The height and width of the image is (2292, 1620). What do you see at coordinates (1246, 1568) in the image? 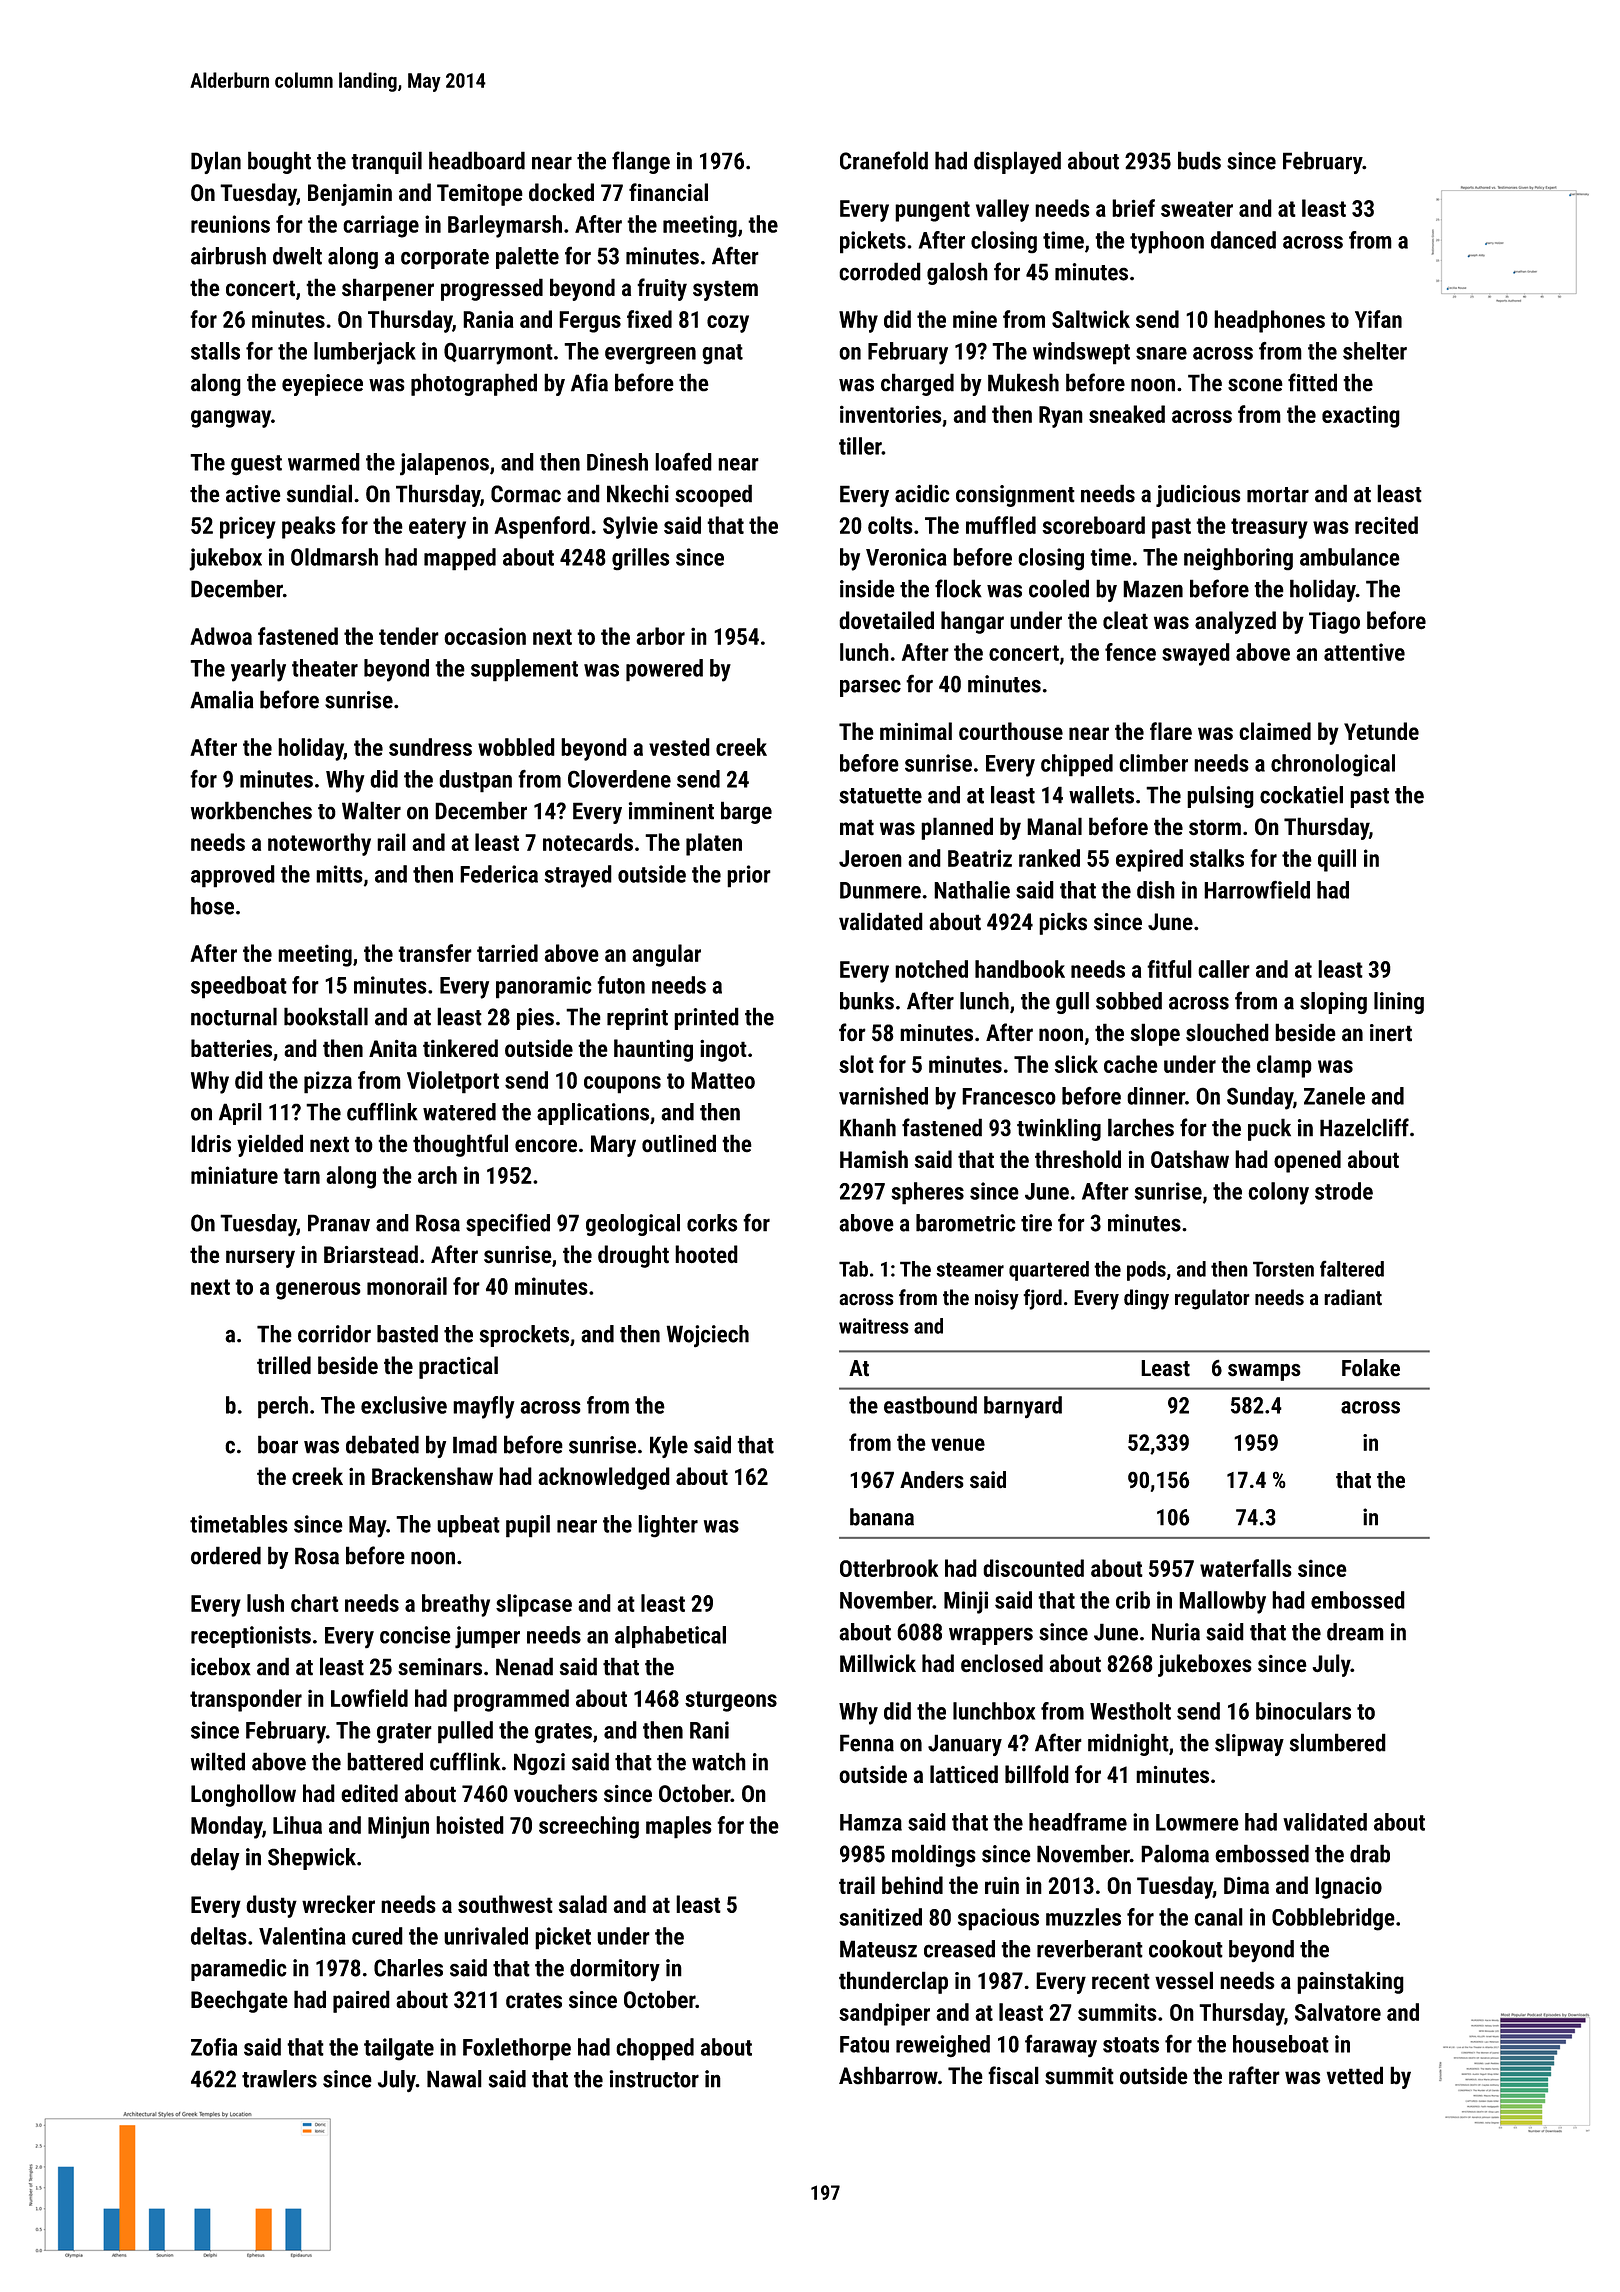
I see `waterfalls` at bounding box center [1246, 1568].
